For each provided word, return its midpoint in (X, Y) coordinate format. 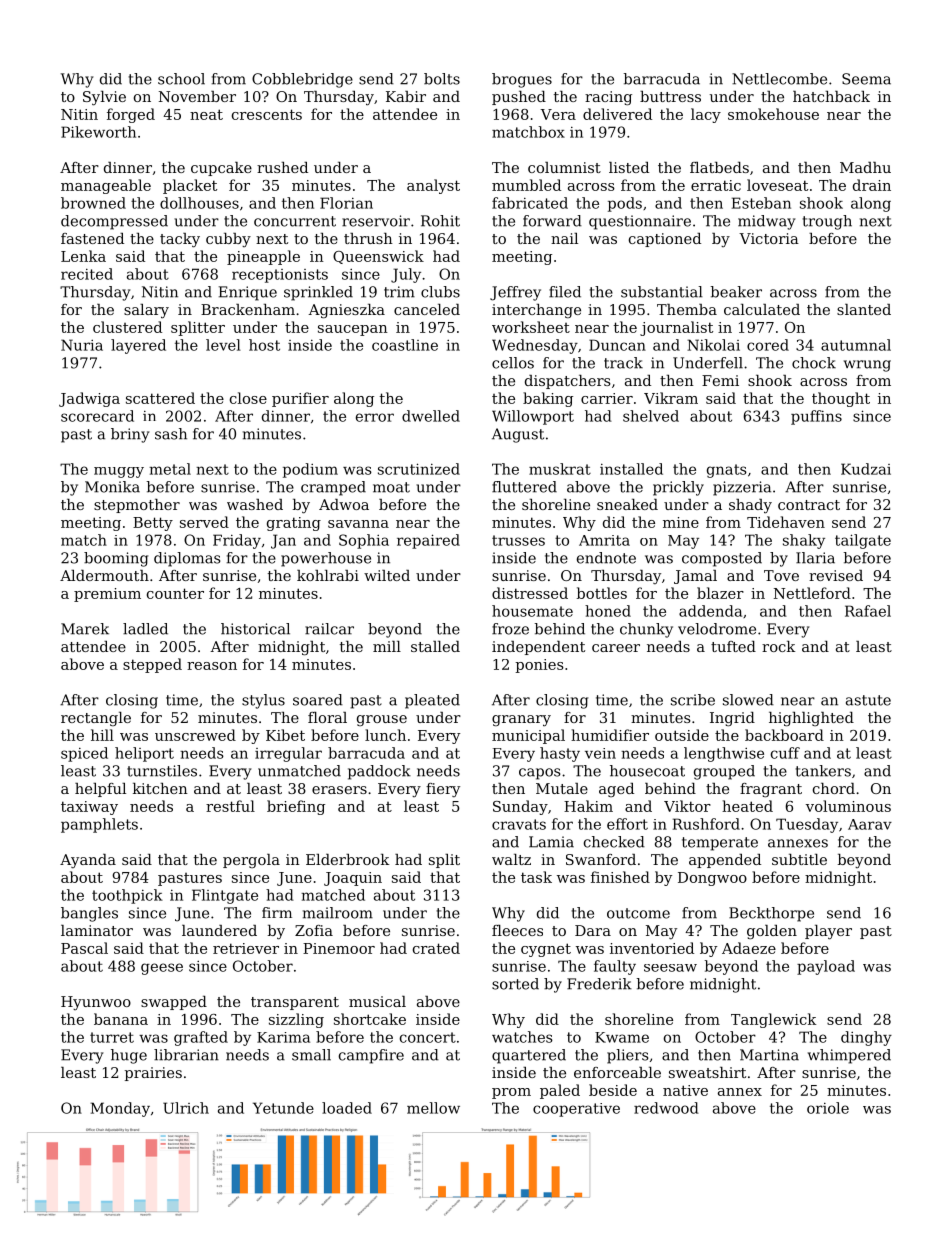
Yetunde (283, 1108)
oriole (828, 1108)
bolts (442, 79)
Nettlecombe (779, 79)
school (181, 79)
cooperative (576, 1110)
